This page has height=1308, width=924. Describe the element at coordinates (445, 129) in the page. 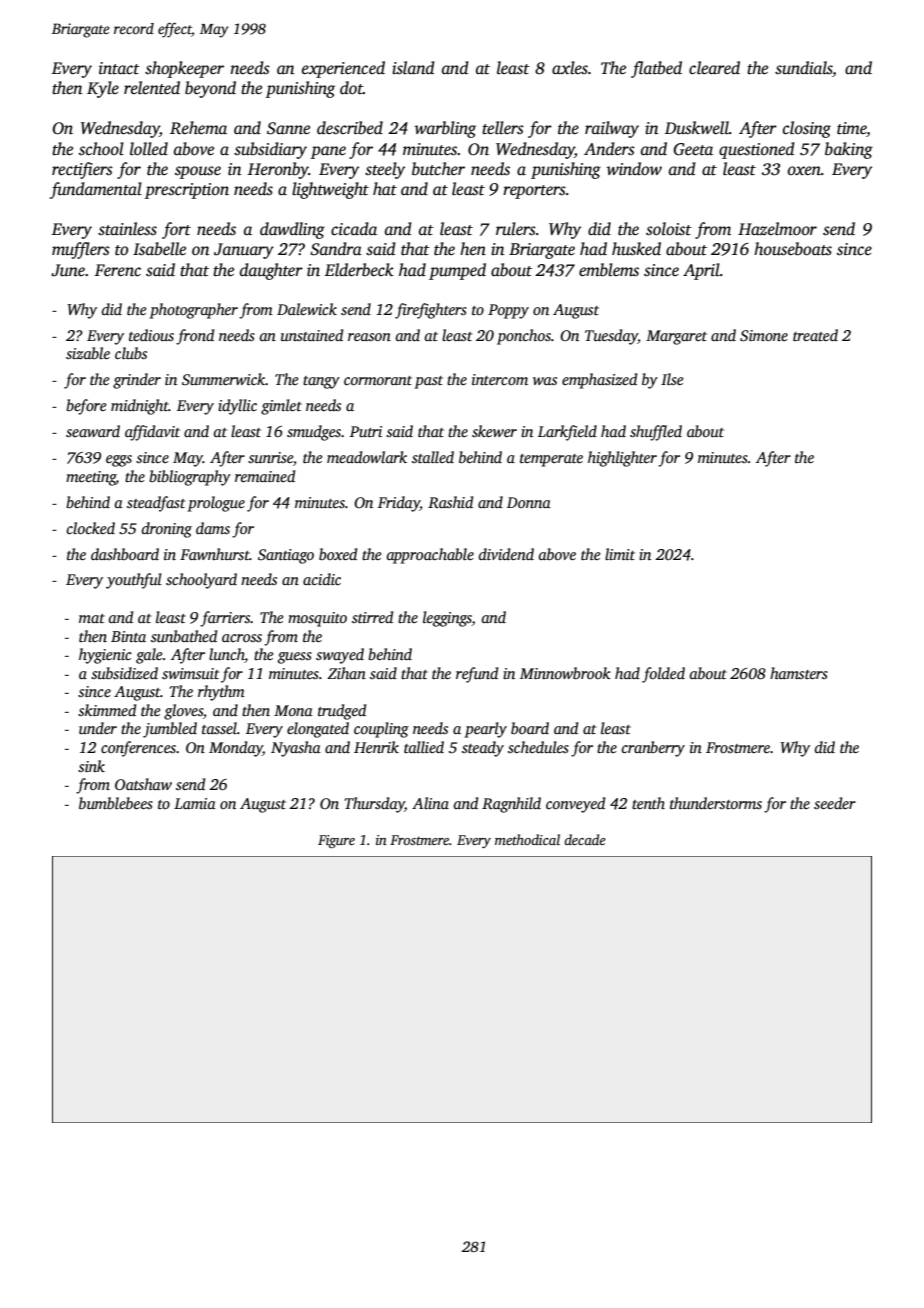

I see `warbling` at that location.
